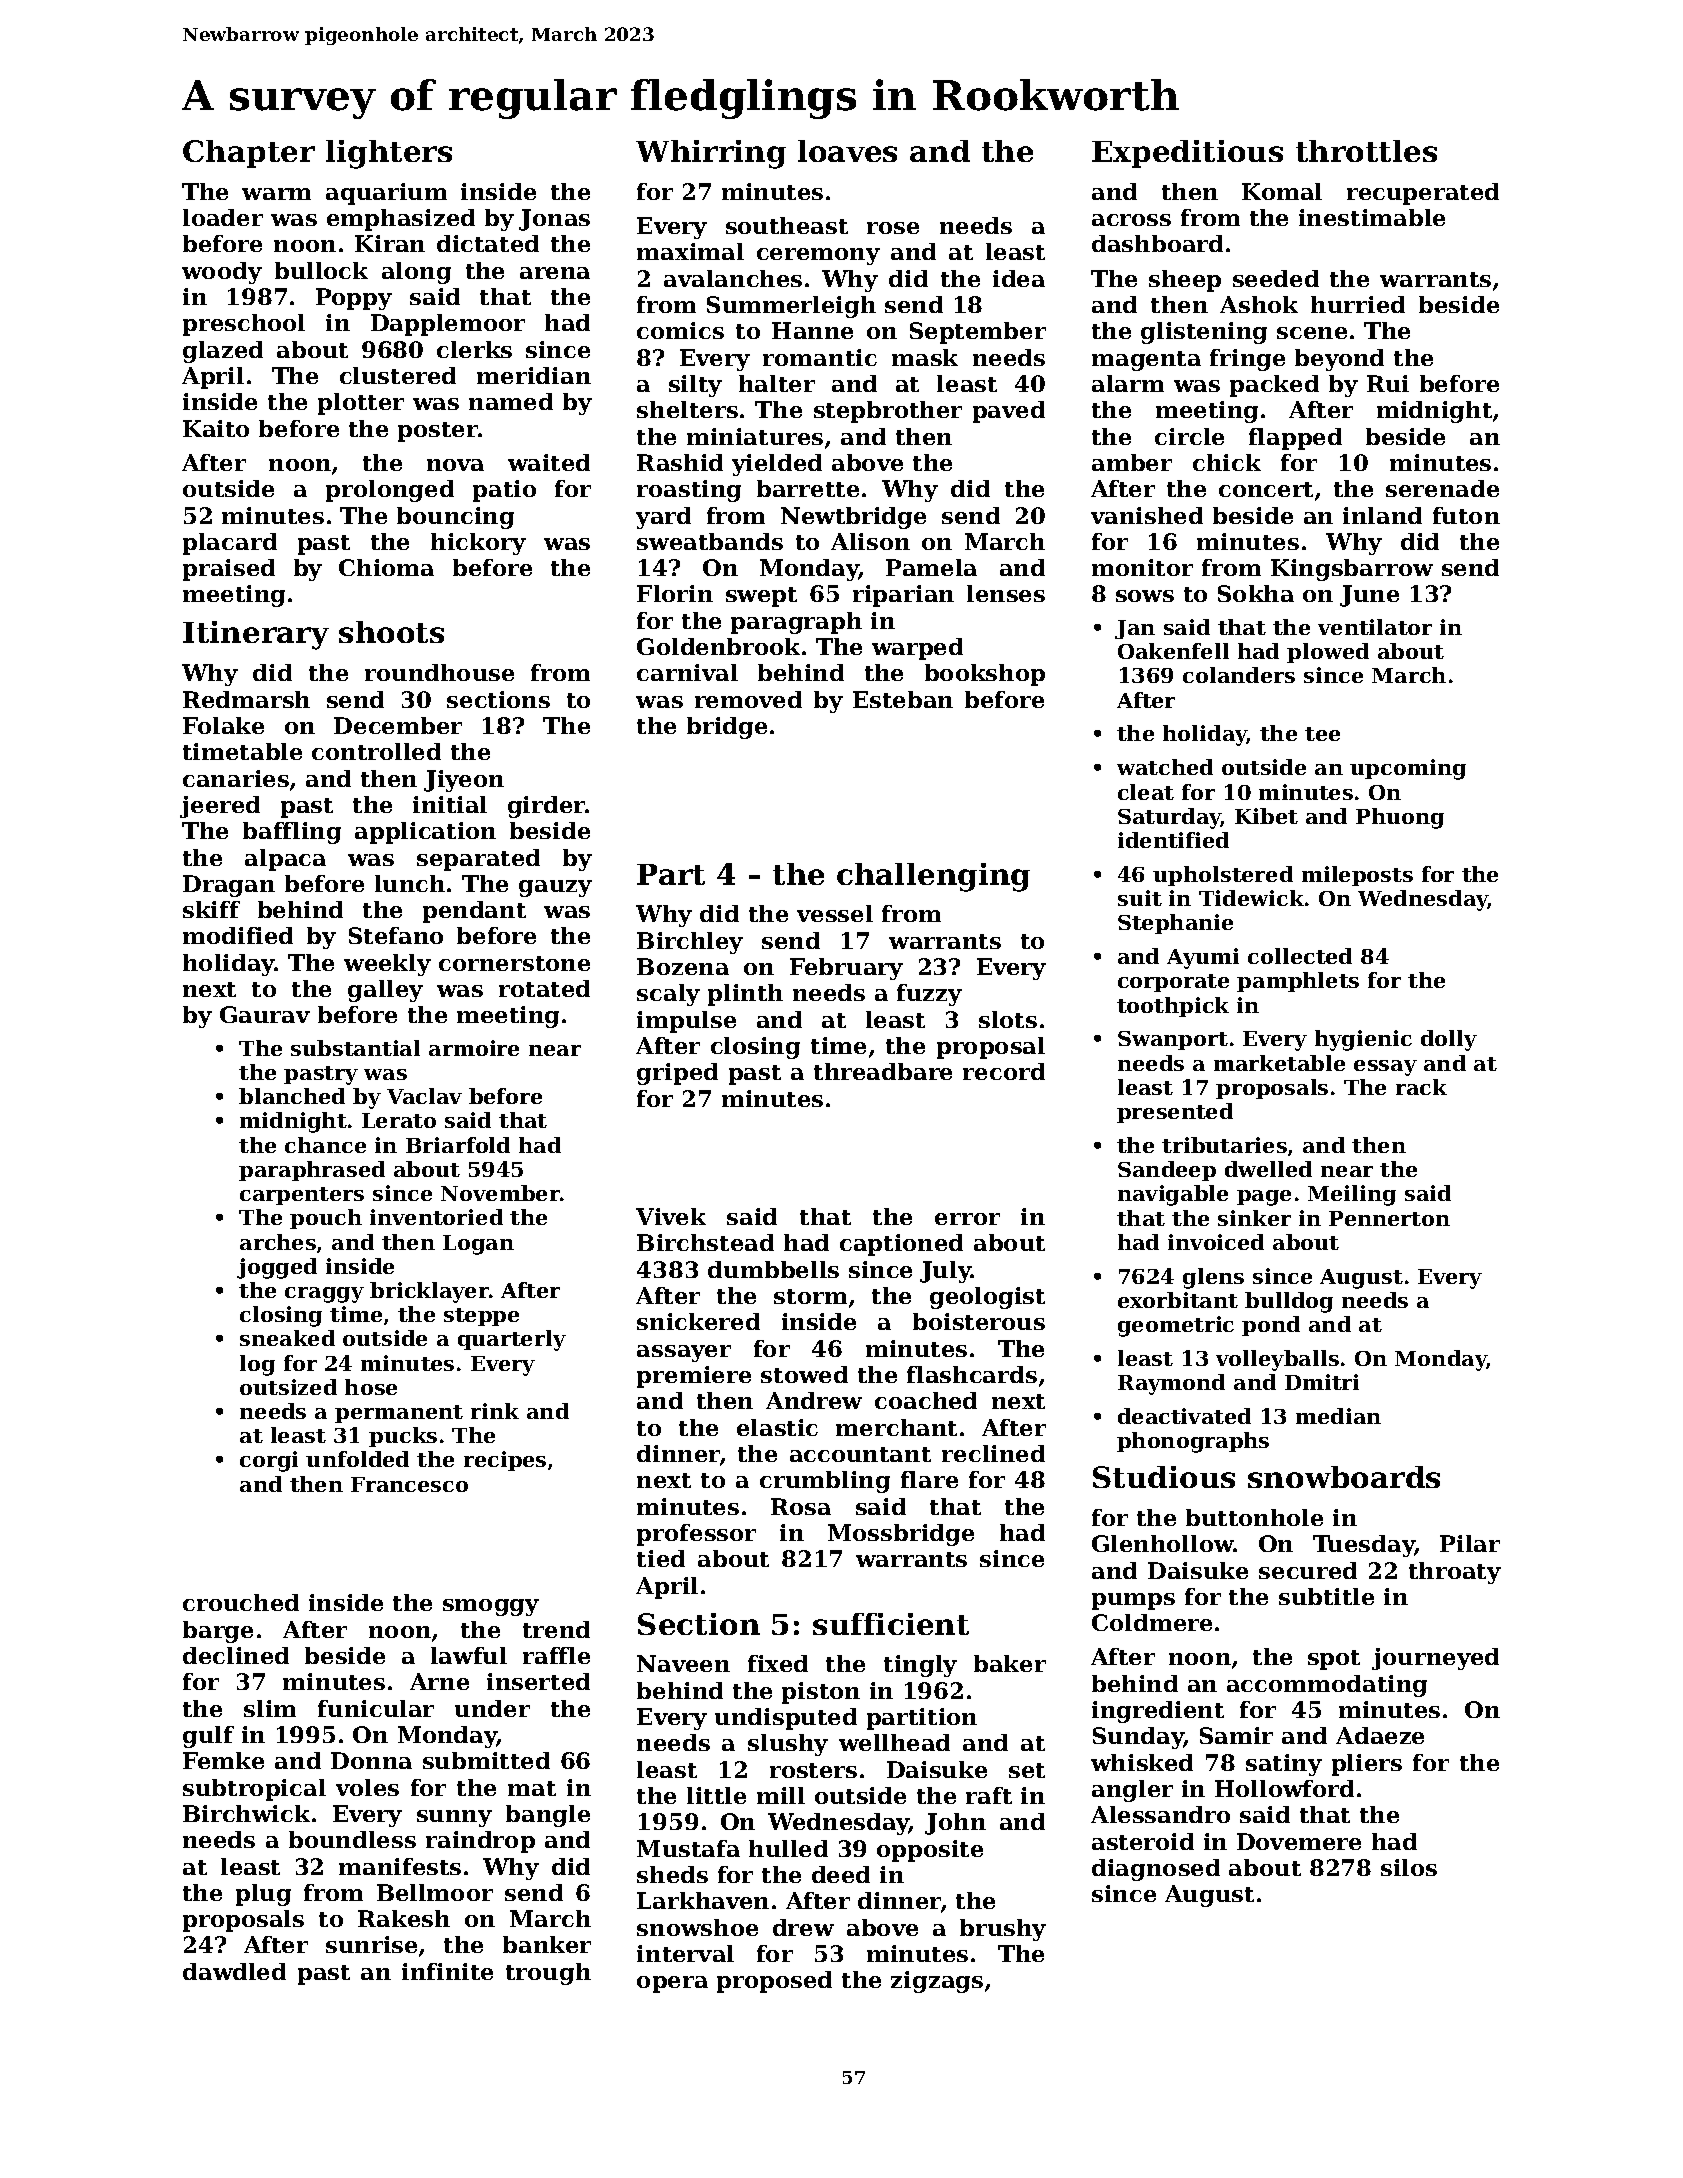  I want to click on Pennerton, so click(1389, 1218).
